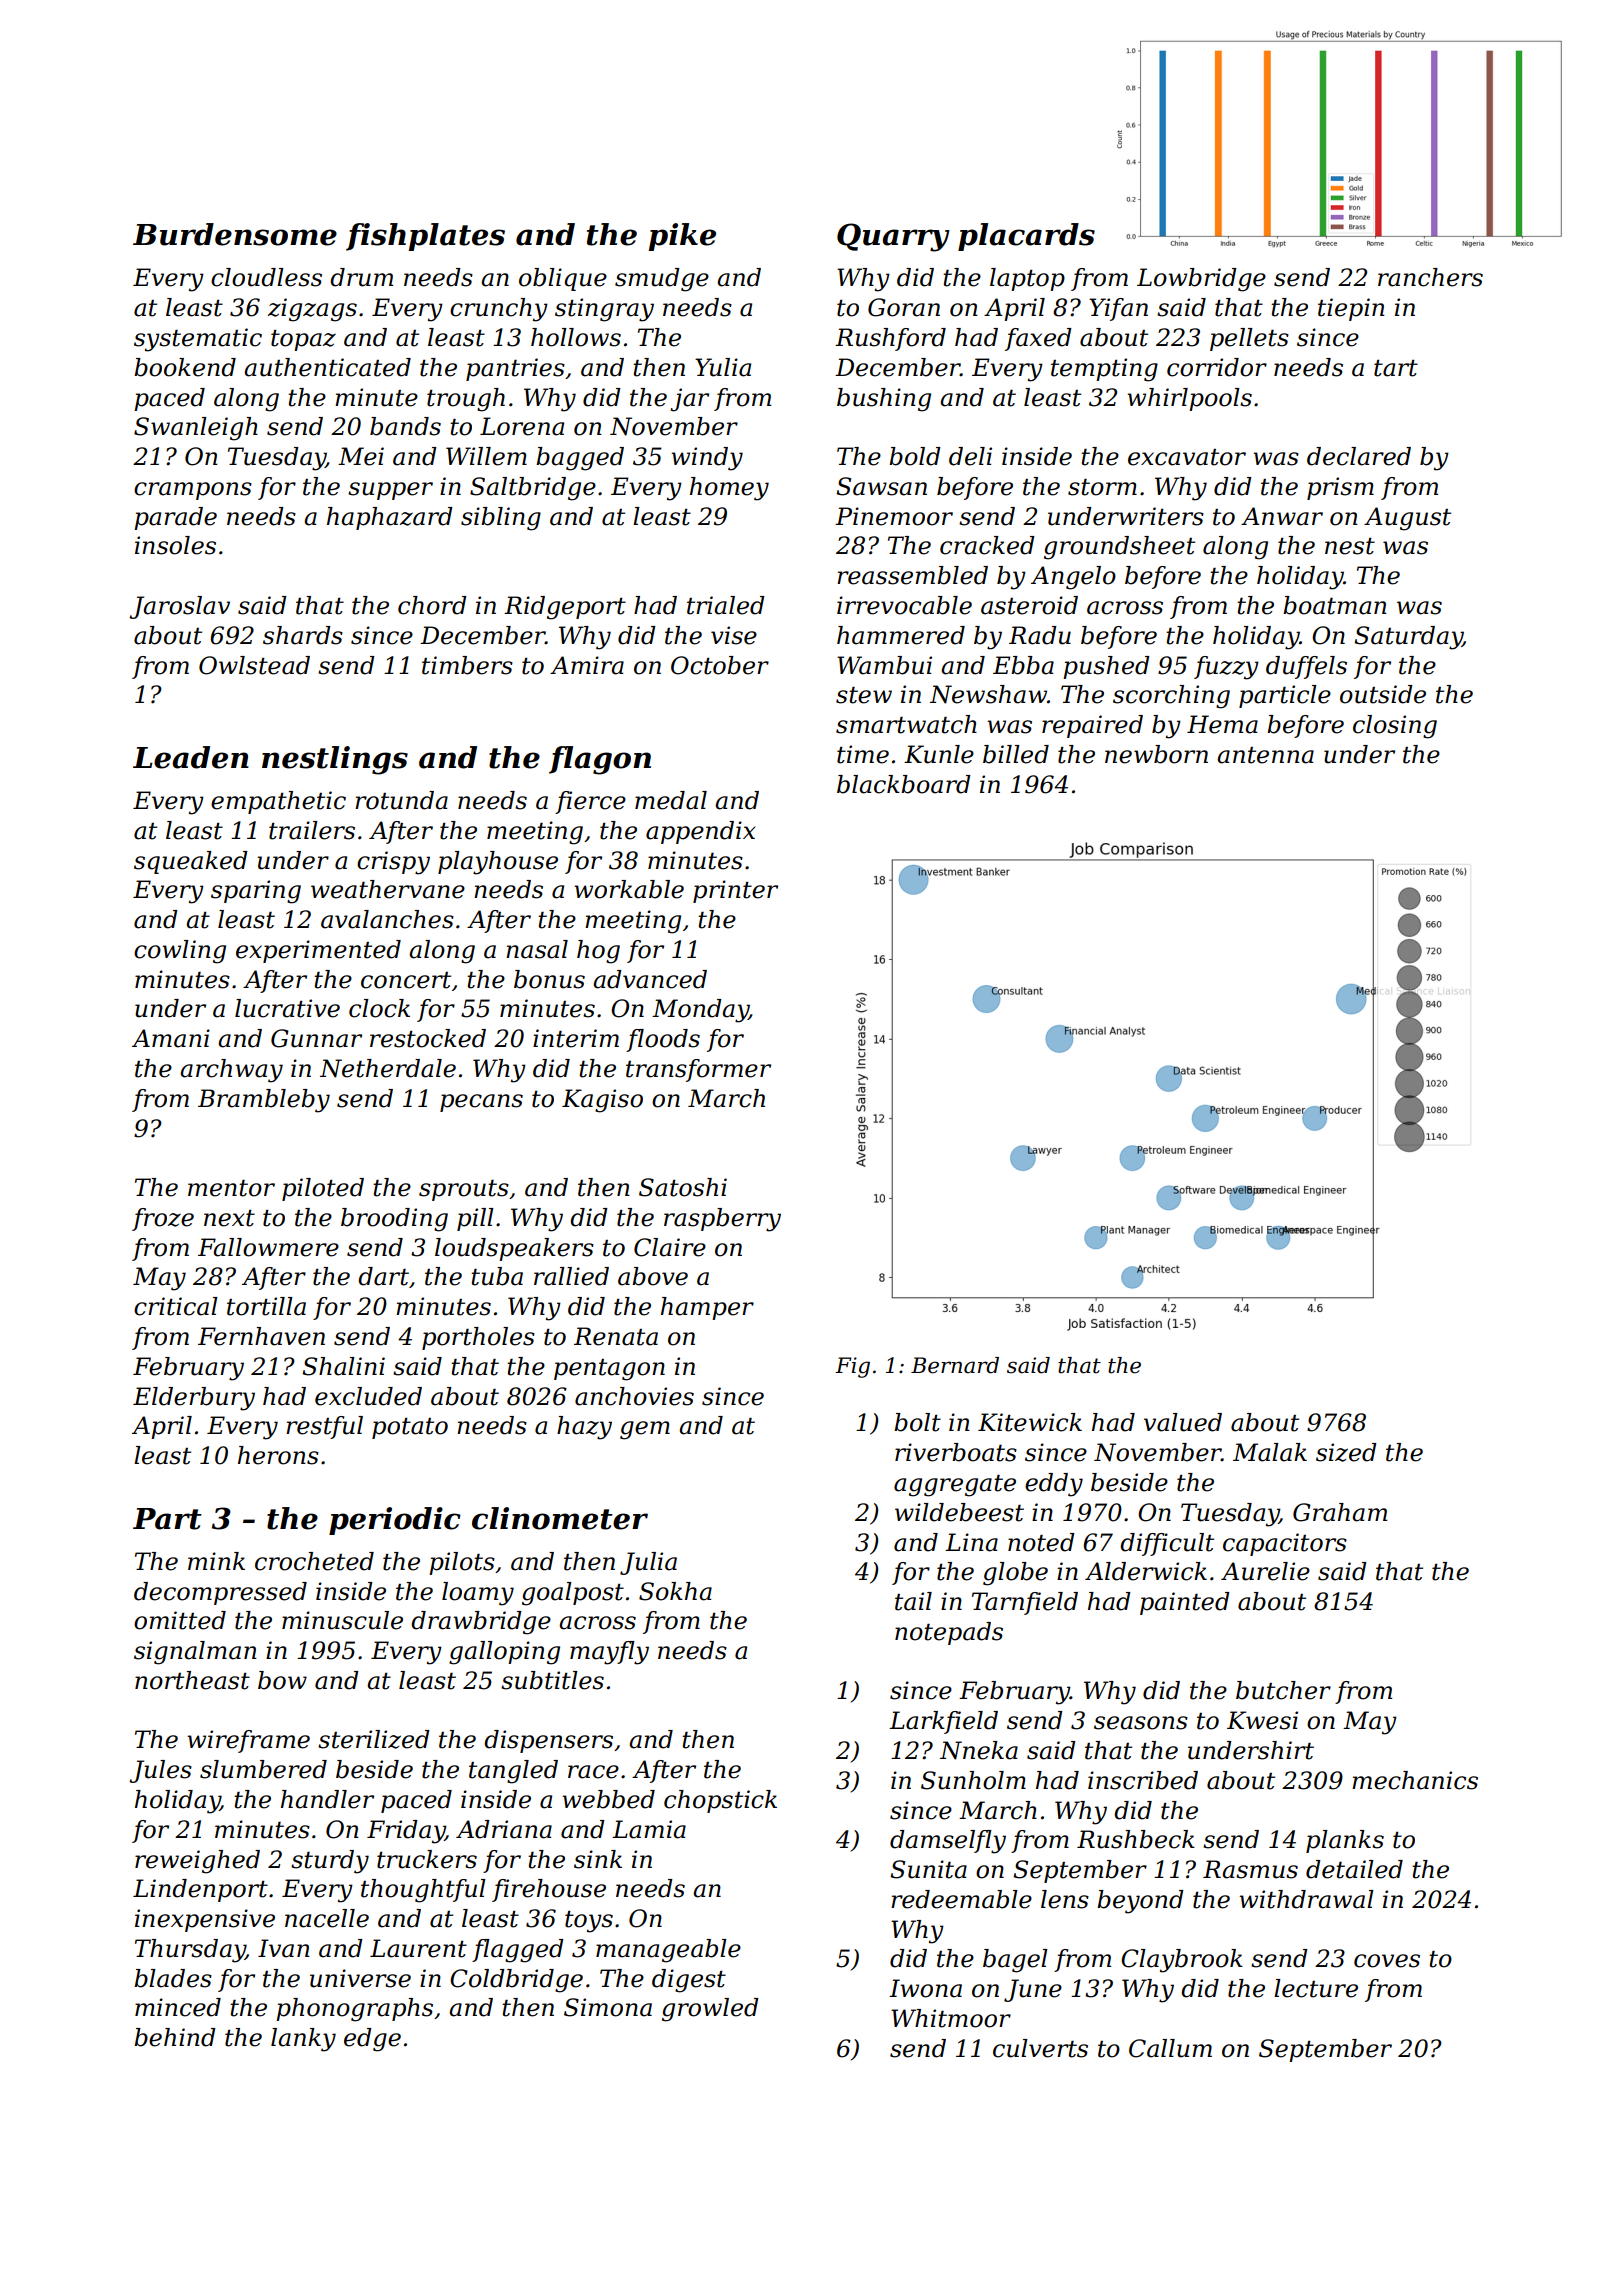  Describe the element at coordinates (1183, 1422) in the document. I see `valued` at that location.
